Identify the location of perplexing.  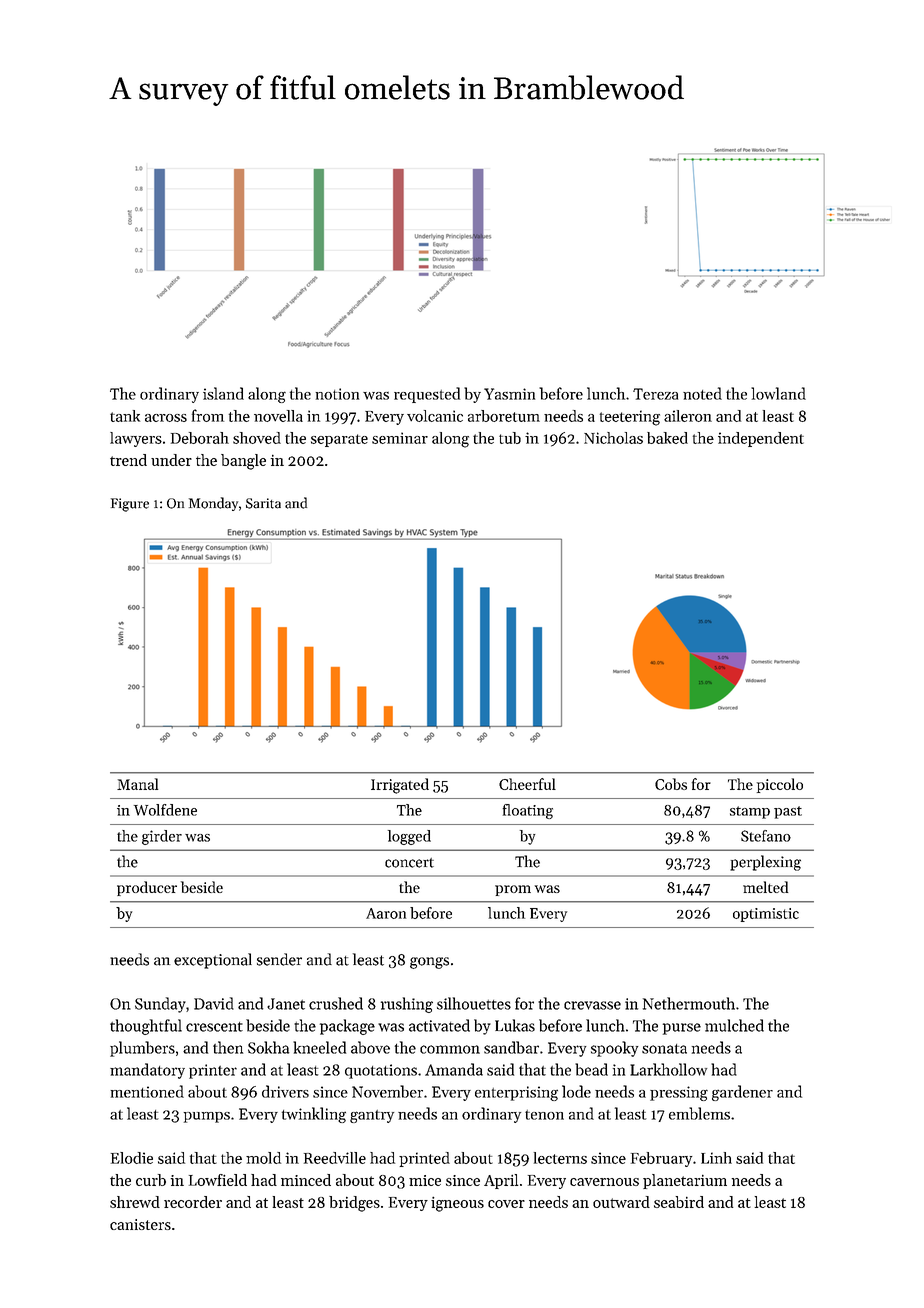
(765, 863).
